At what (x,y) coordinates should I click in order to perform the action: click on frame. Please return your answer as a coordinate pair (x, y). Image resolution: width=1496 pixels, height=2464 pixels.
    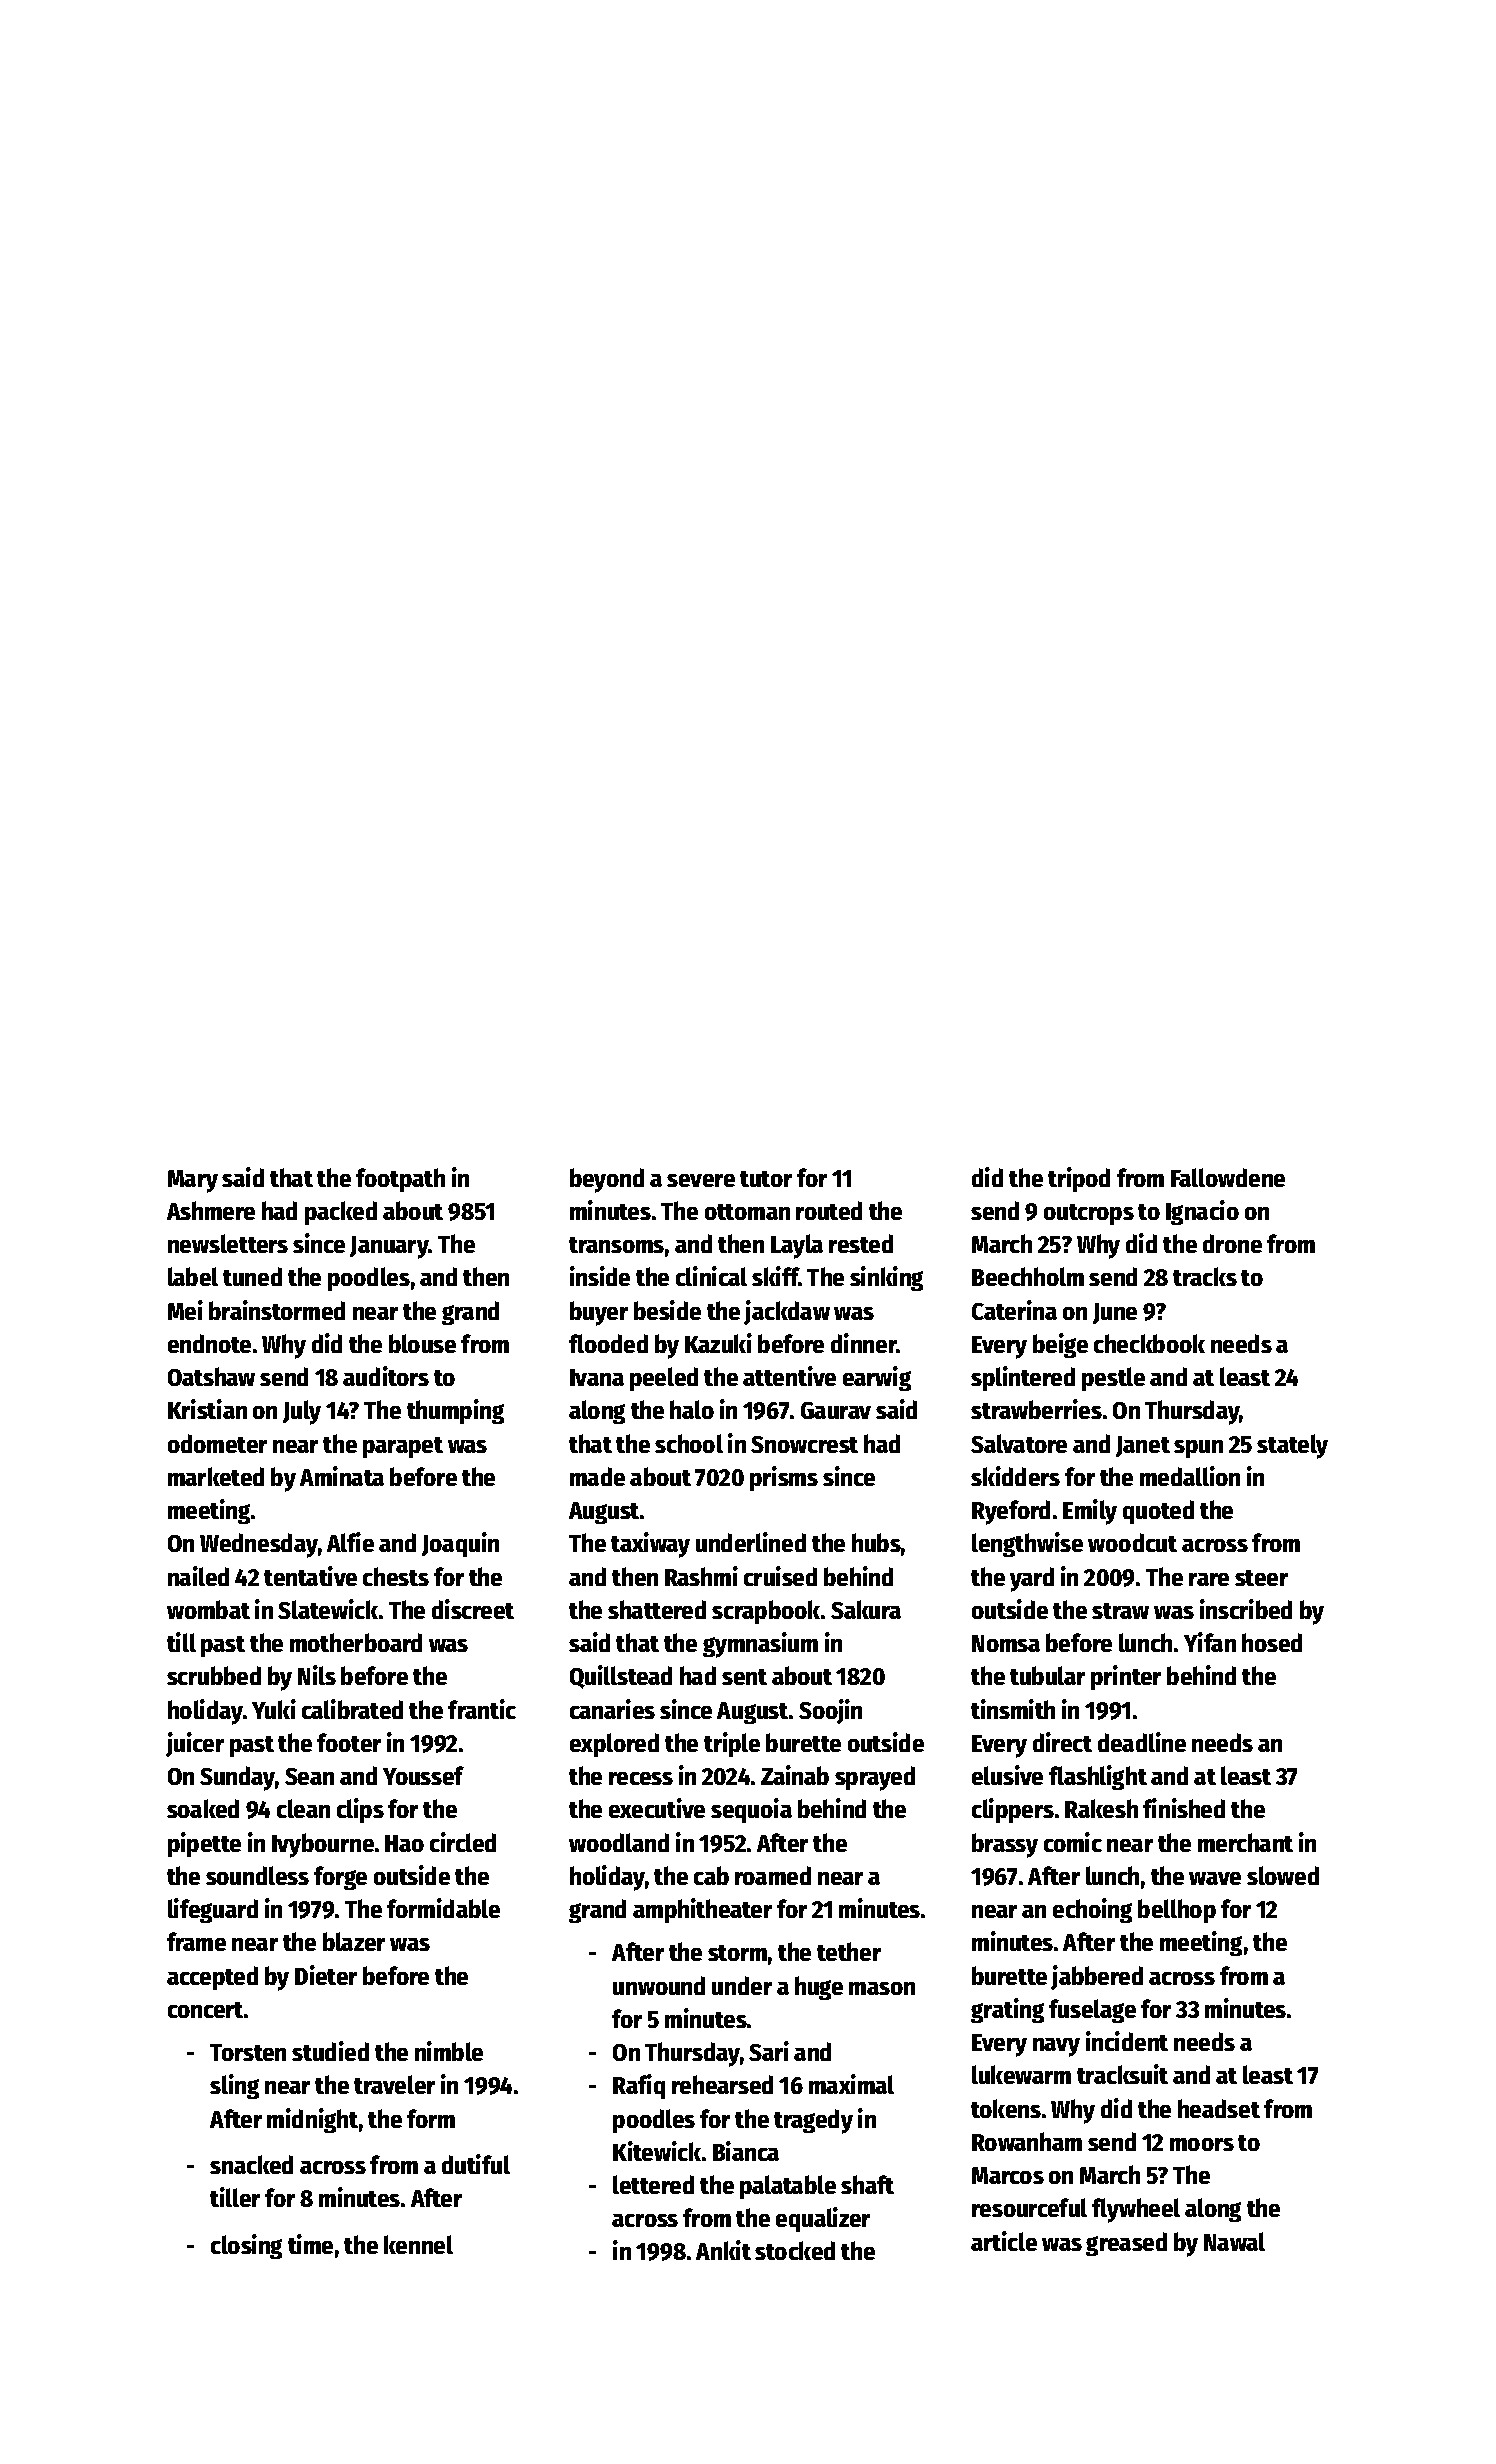
    Looking at the image, I should click on (196, 1941).
